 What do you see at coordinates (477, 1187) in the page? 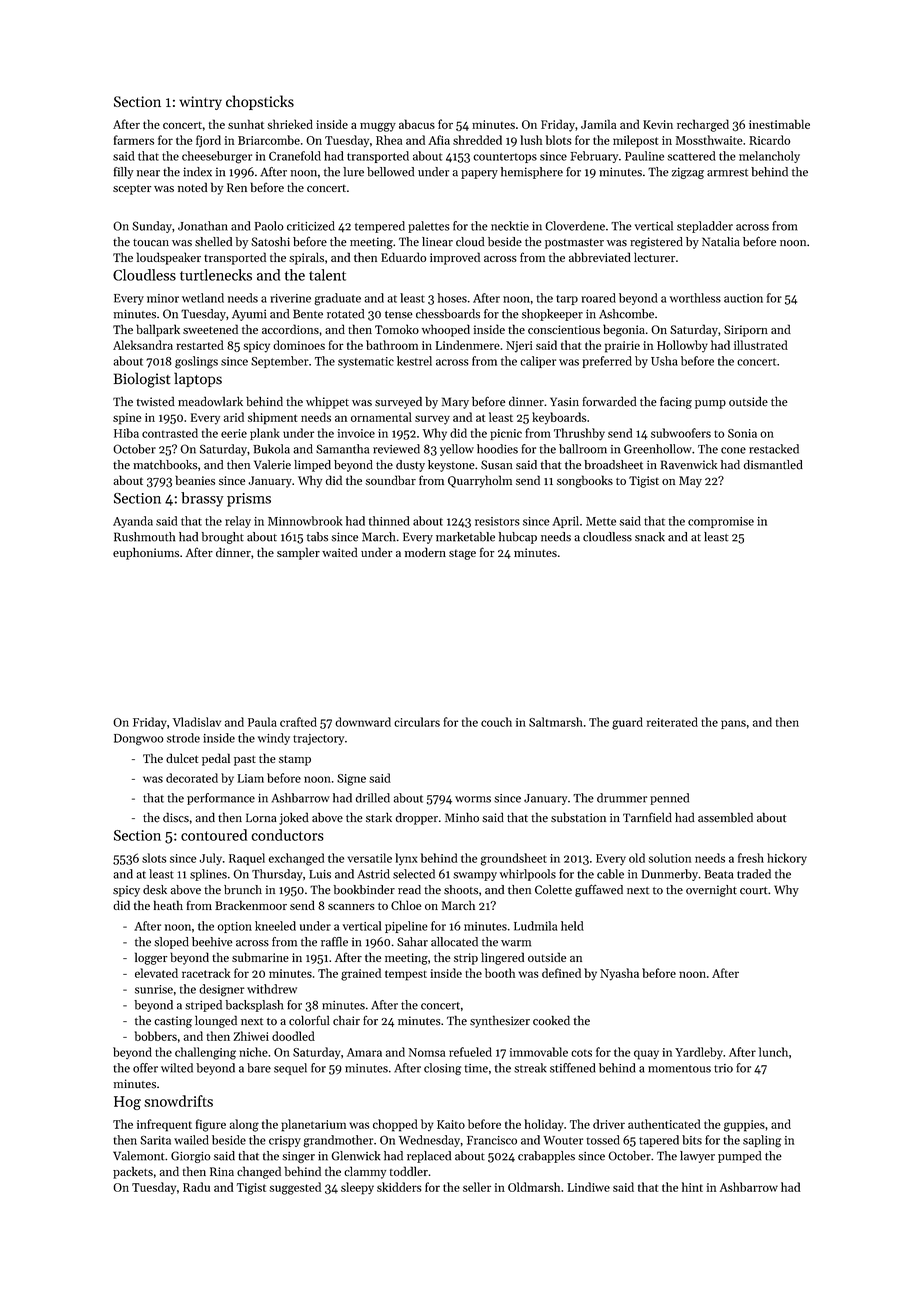
I see `seller` at bounding box center [477, 1187].
